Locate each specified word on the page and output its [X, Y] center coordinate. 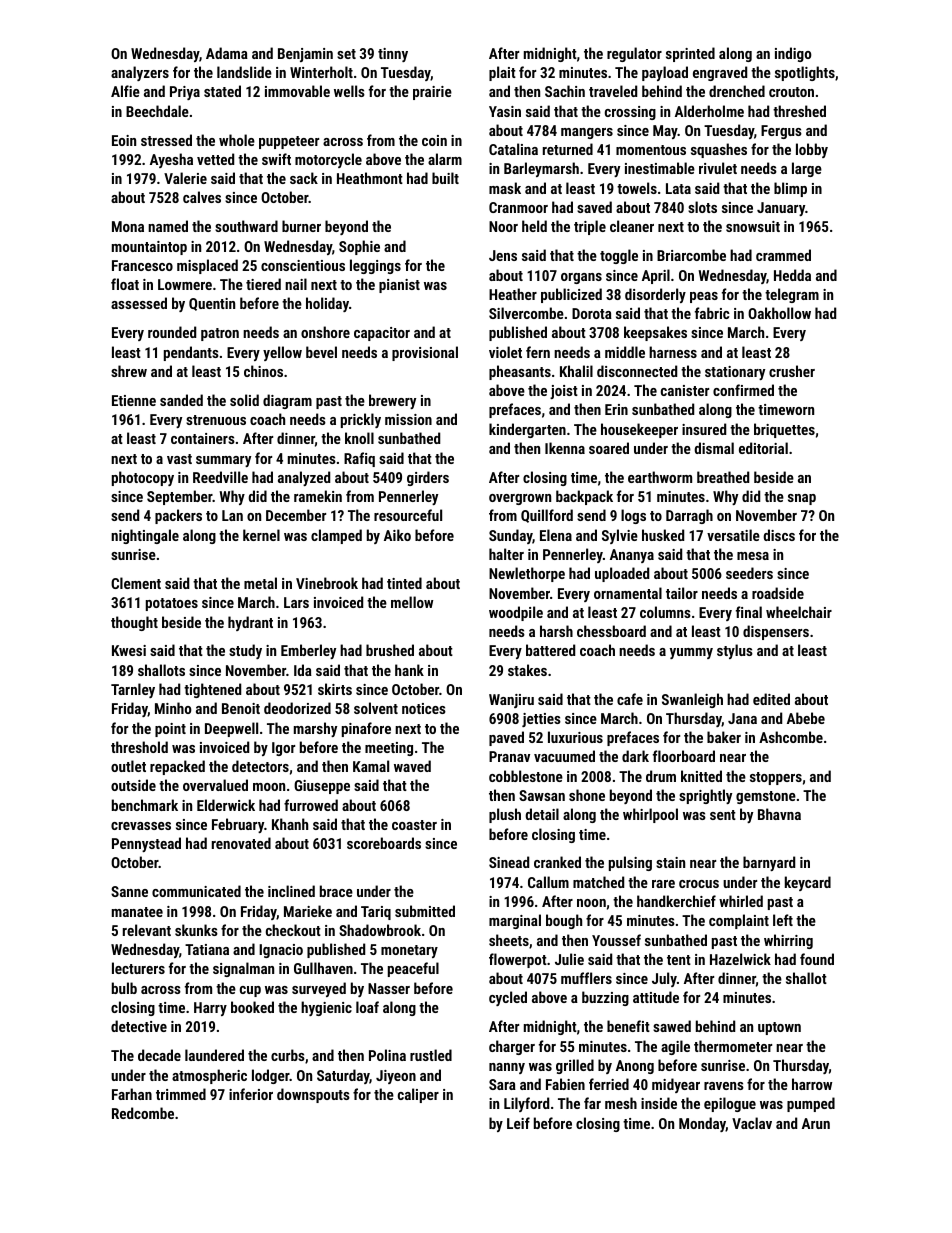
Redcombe [143, 1113]
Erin [616, 409]
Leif [518, 1123]
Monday [702, 1124]
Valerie [185, 178]
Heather [513, 294]
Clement [136, 583]
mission [408, 419]
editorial [763, 448]
